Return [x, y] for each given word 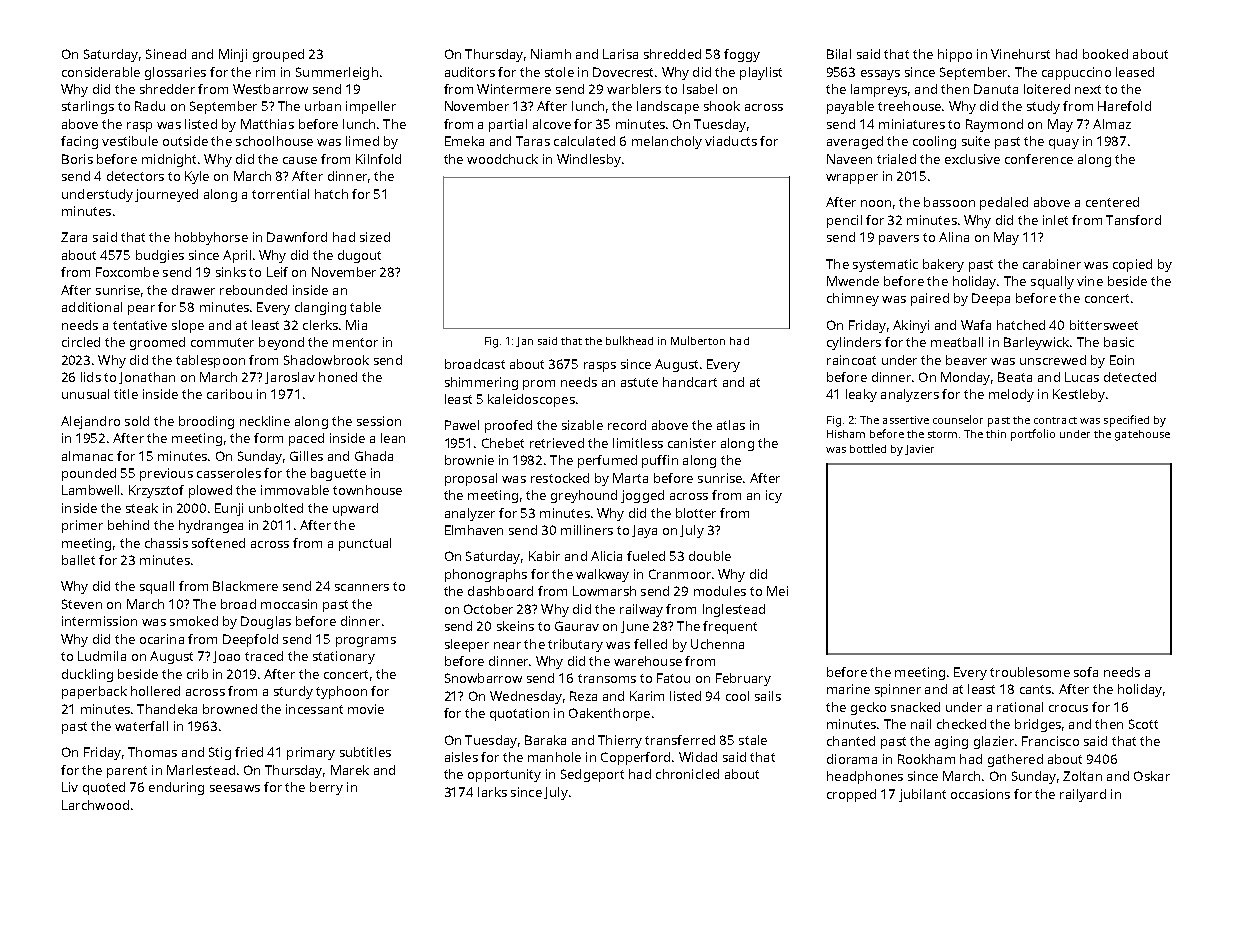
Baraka [545, 740]
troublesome [1030, 672]
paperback [94, 692]
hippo [955, 55]
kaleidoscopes [531, 400]
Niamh [551, 54]
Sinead [166, 54]
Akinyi [911, 326]
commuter [222, 342]
